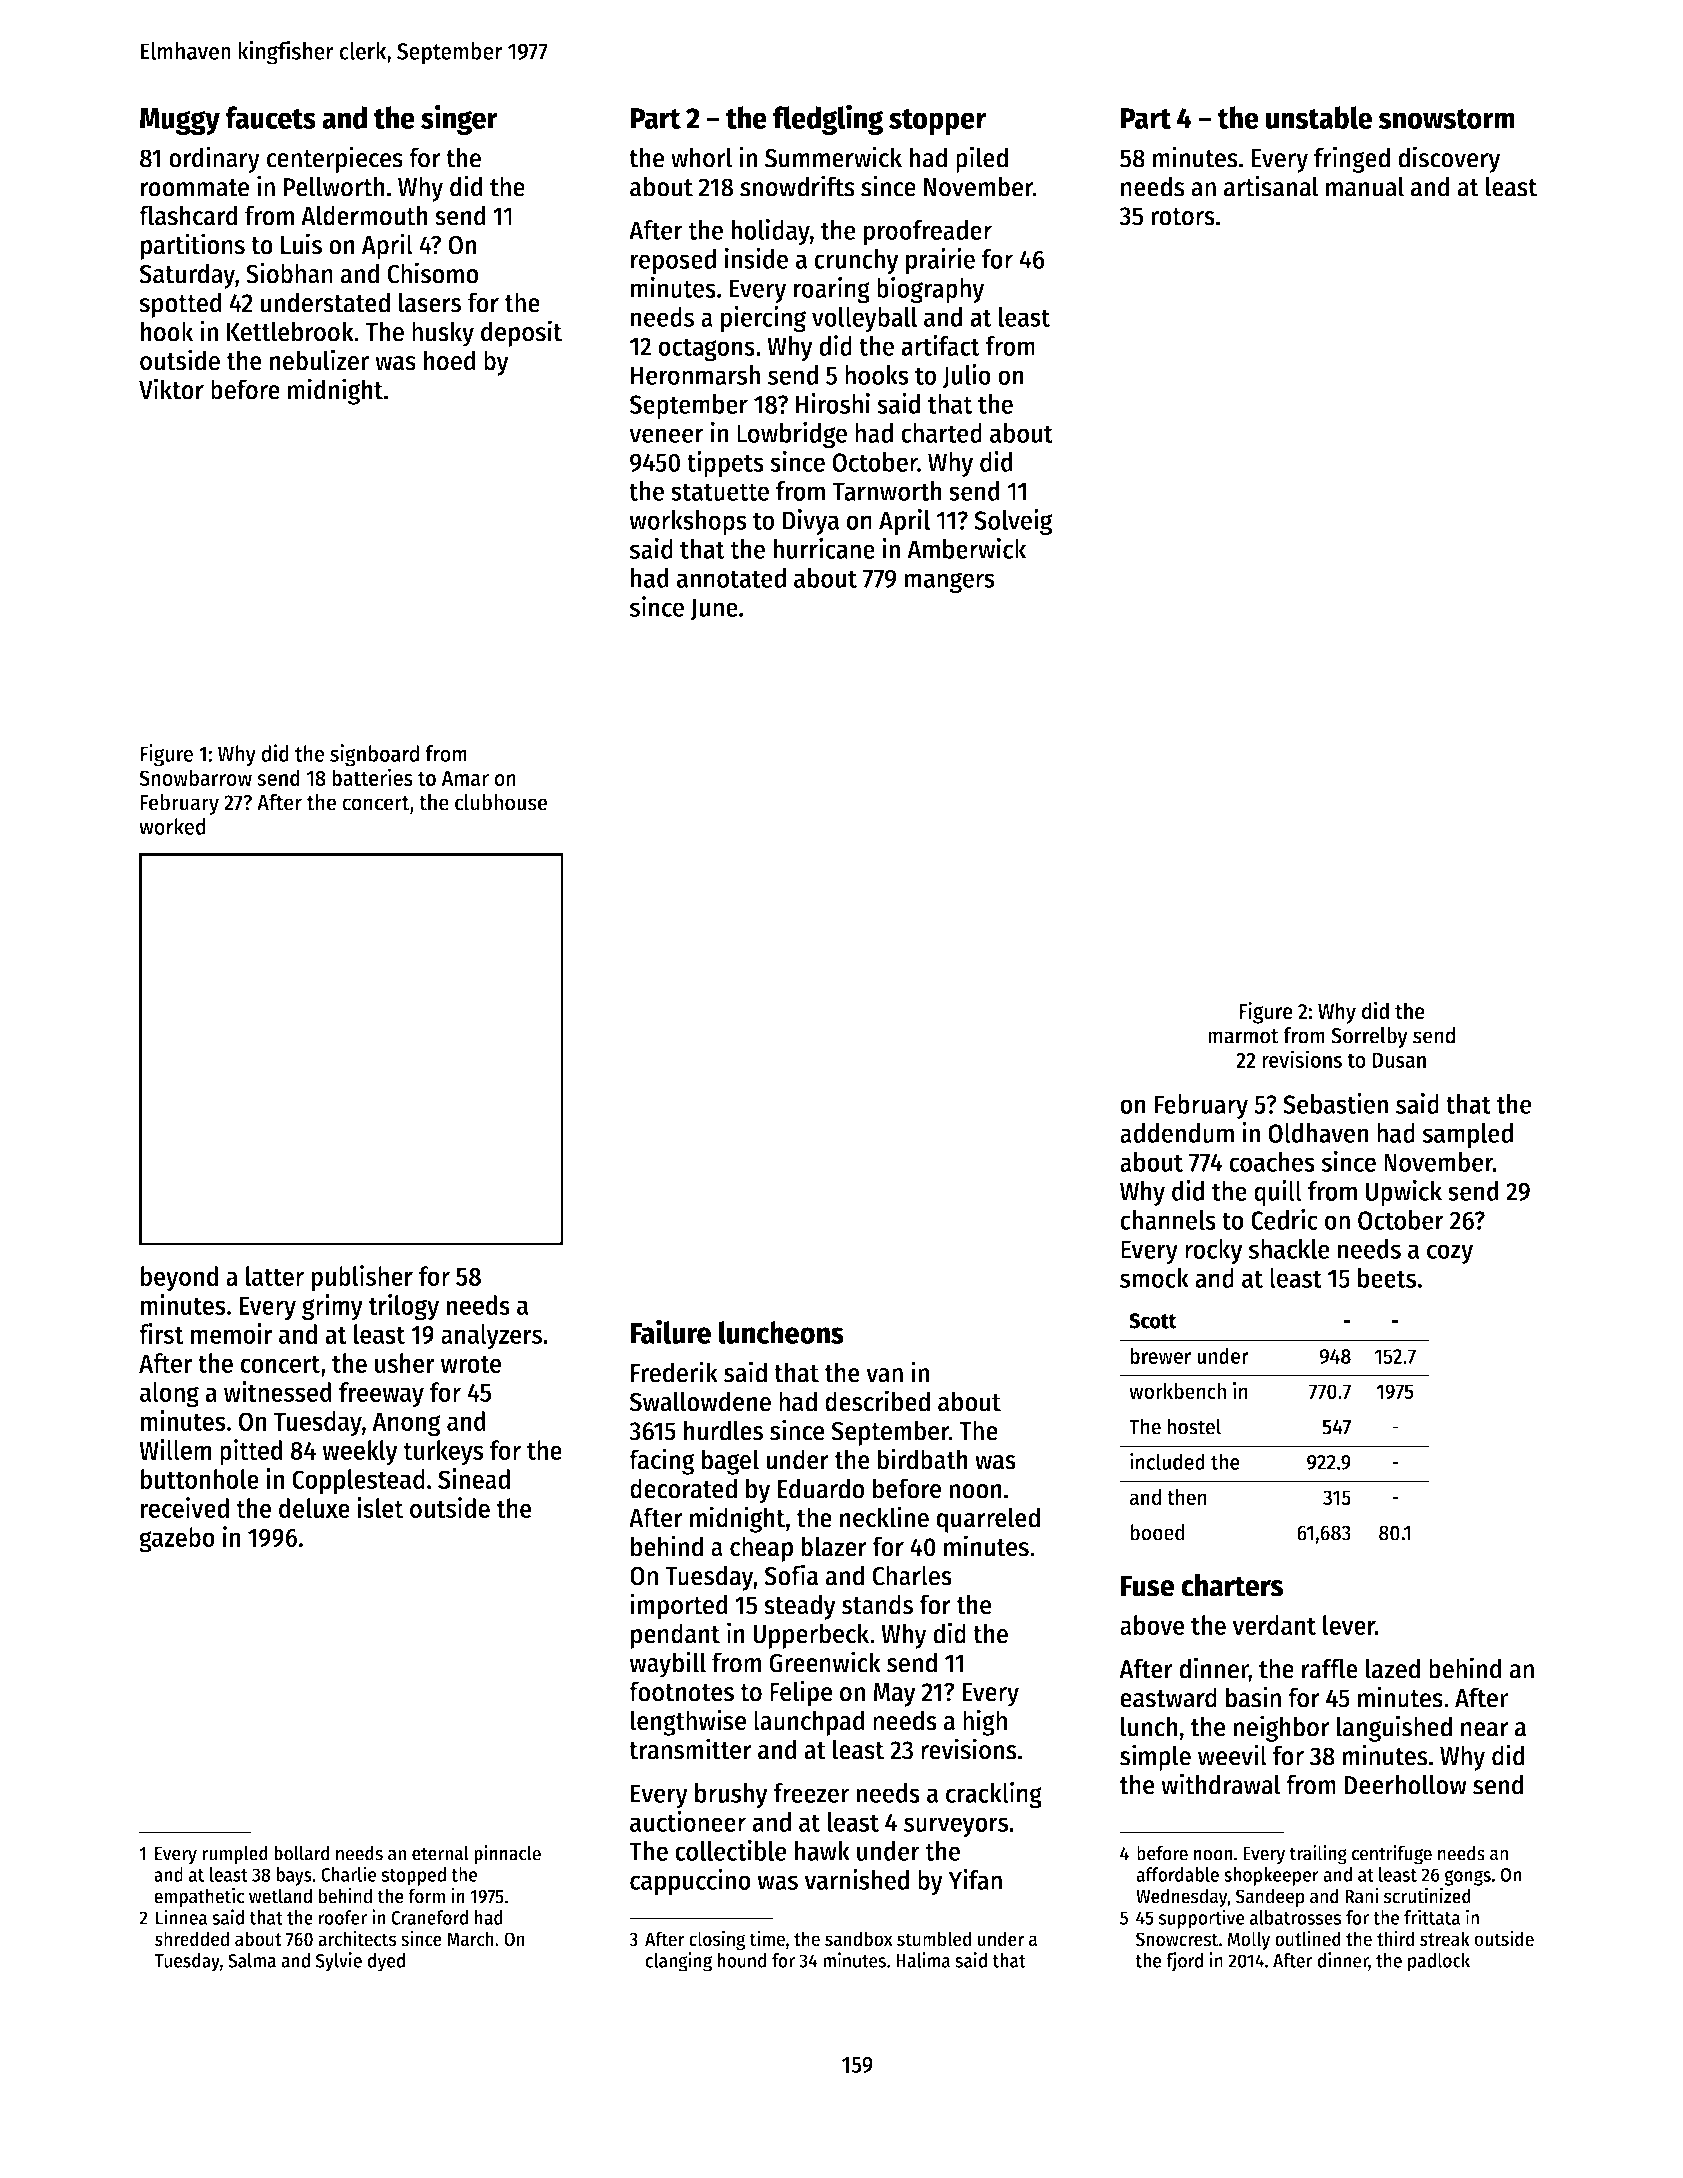  What do you see at coordinates (1449, 159) in the screenshot?
I see `discovery` at bounding box center [1449, 159].
